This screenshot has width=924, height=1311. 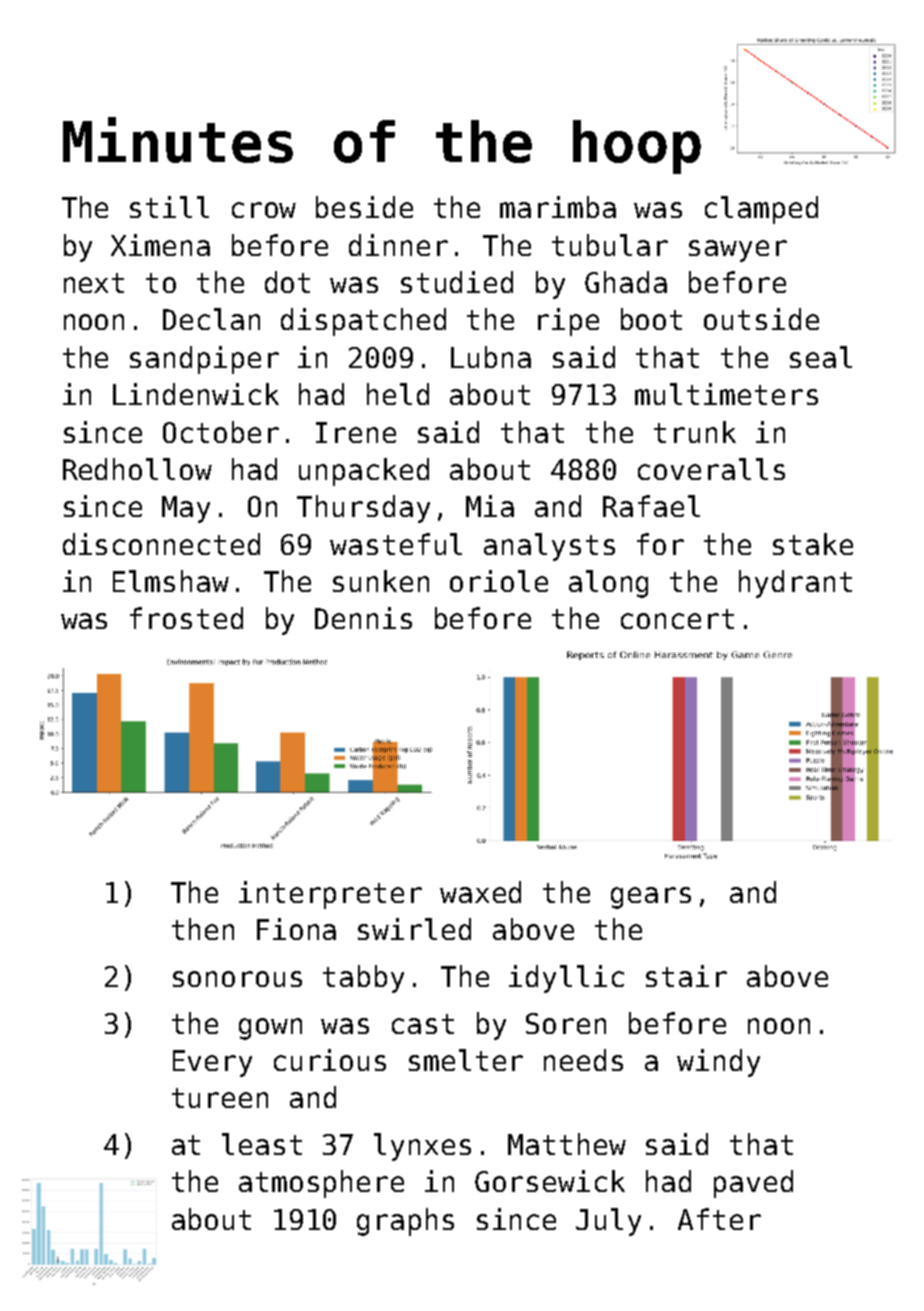 I want to click on graphs, so click(x=405, y=1222).
